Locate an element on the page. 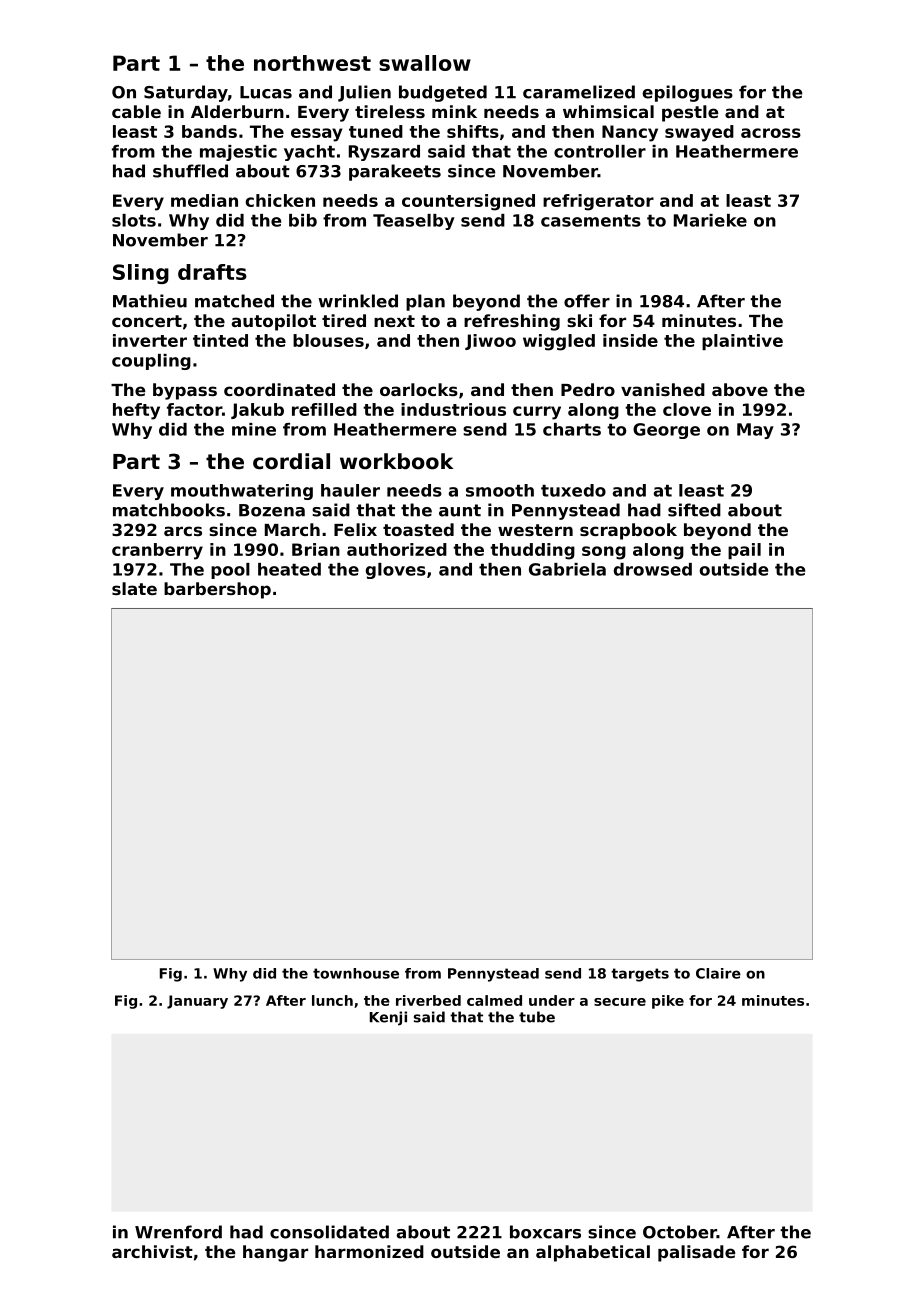 The width and height of the page is (924, 1308). cable is located at coordinates (136, 111).
